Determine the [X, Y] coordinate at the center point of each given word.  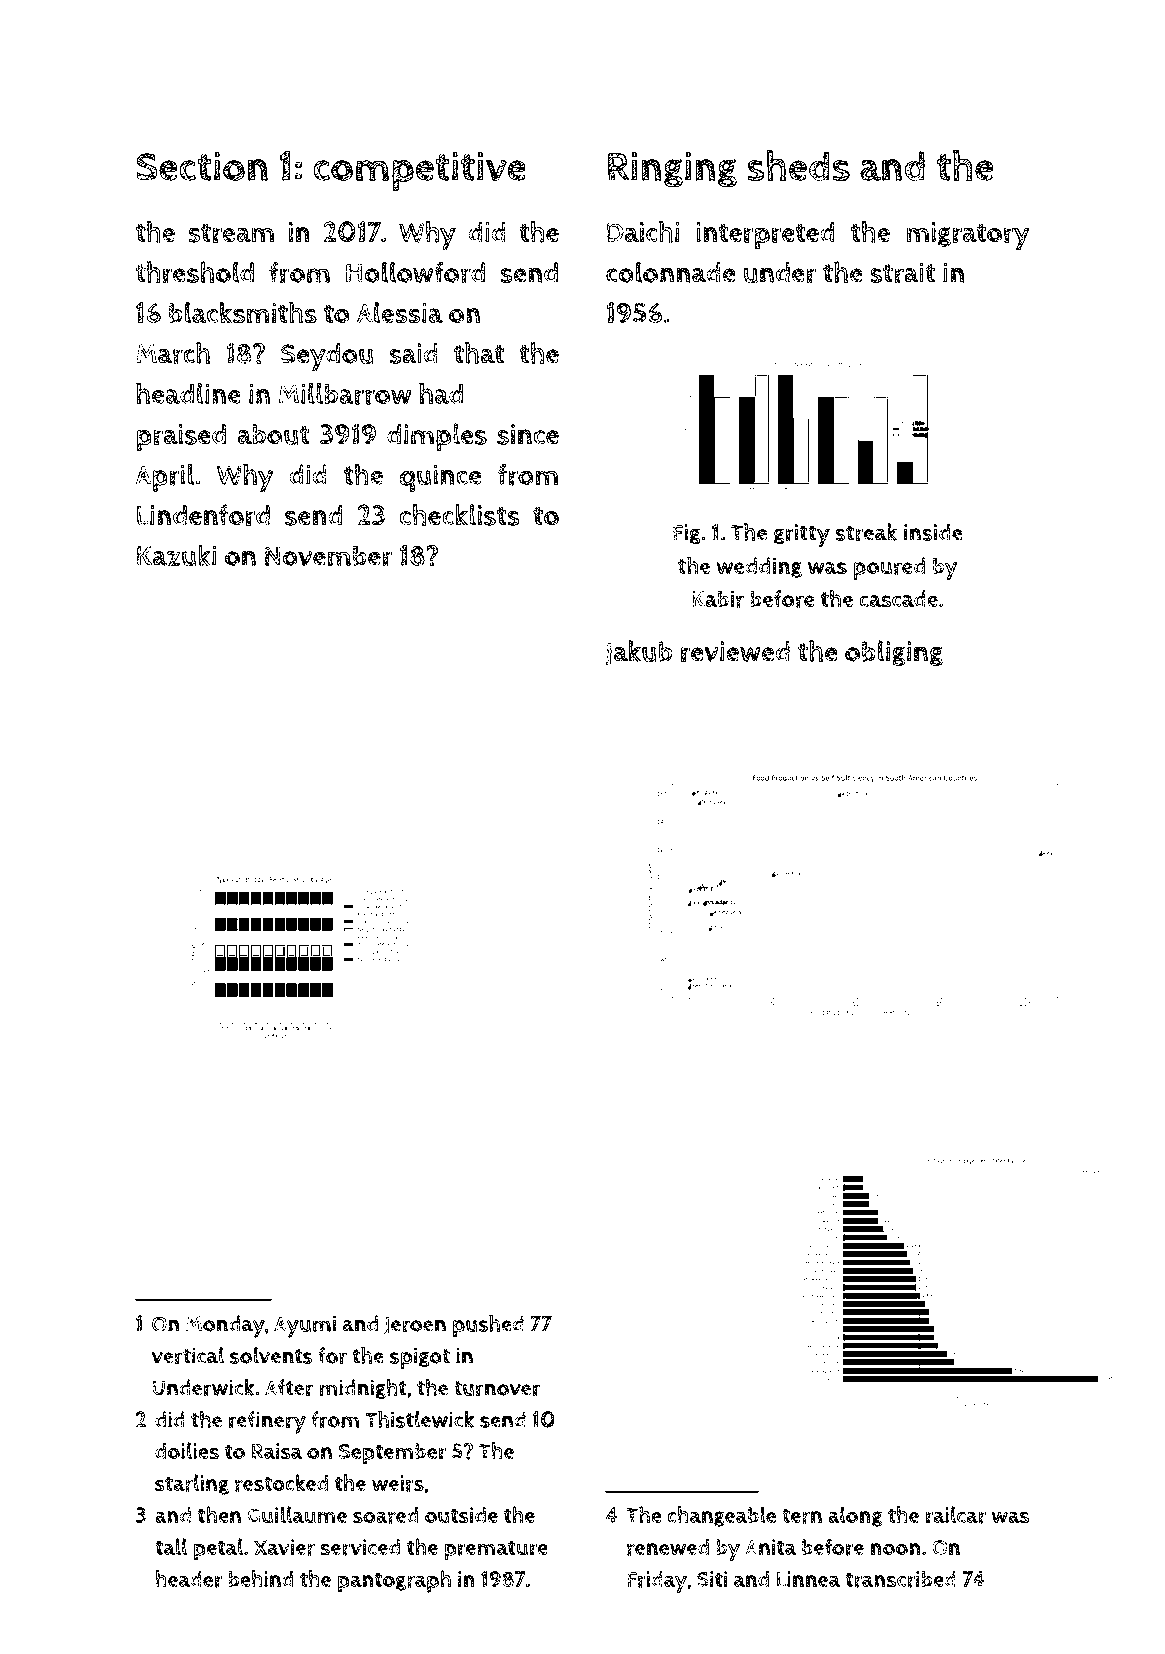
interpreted [765, 235]
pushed [488, 1326]
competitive [420, 171]
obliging [894, 653]
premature [496, 1550]
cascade [898, 599]
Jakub [639, 653]
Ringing [672, 169]
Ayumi [305, 1326]
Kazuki [177, 555]
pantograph [394, 1581]
